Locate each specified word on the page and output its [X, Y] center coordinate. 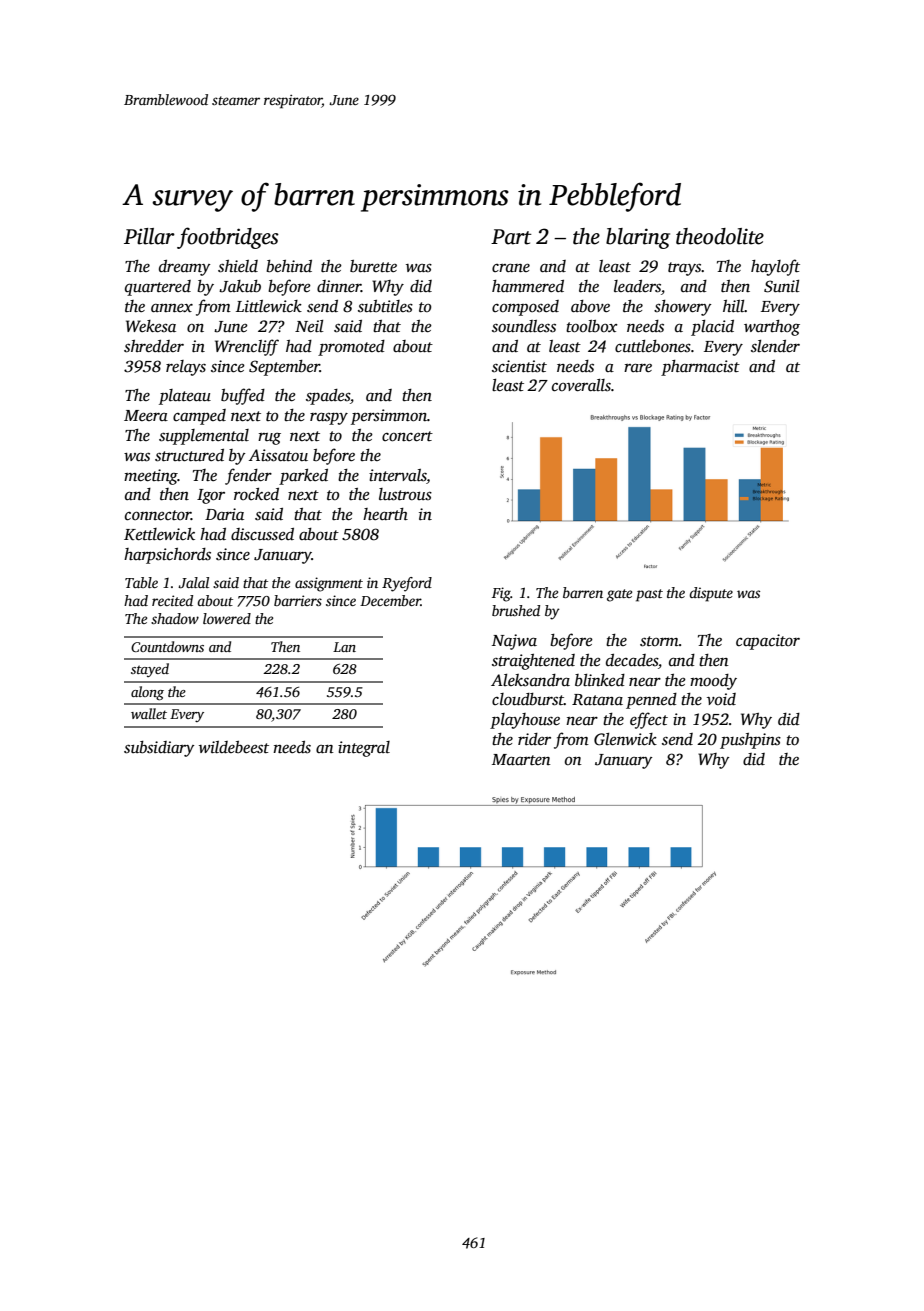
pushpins [750, 741]
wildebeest [234, 747]
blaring [638, 238]
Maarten [521, 759]
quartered [158, 288]
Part [511, 237]
